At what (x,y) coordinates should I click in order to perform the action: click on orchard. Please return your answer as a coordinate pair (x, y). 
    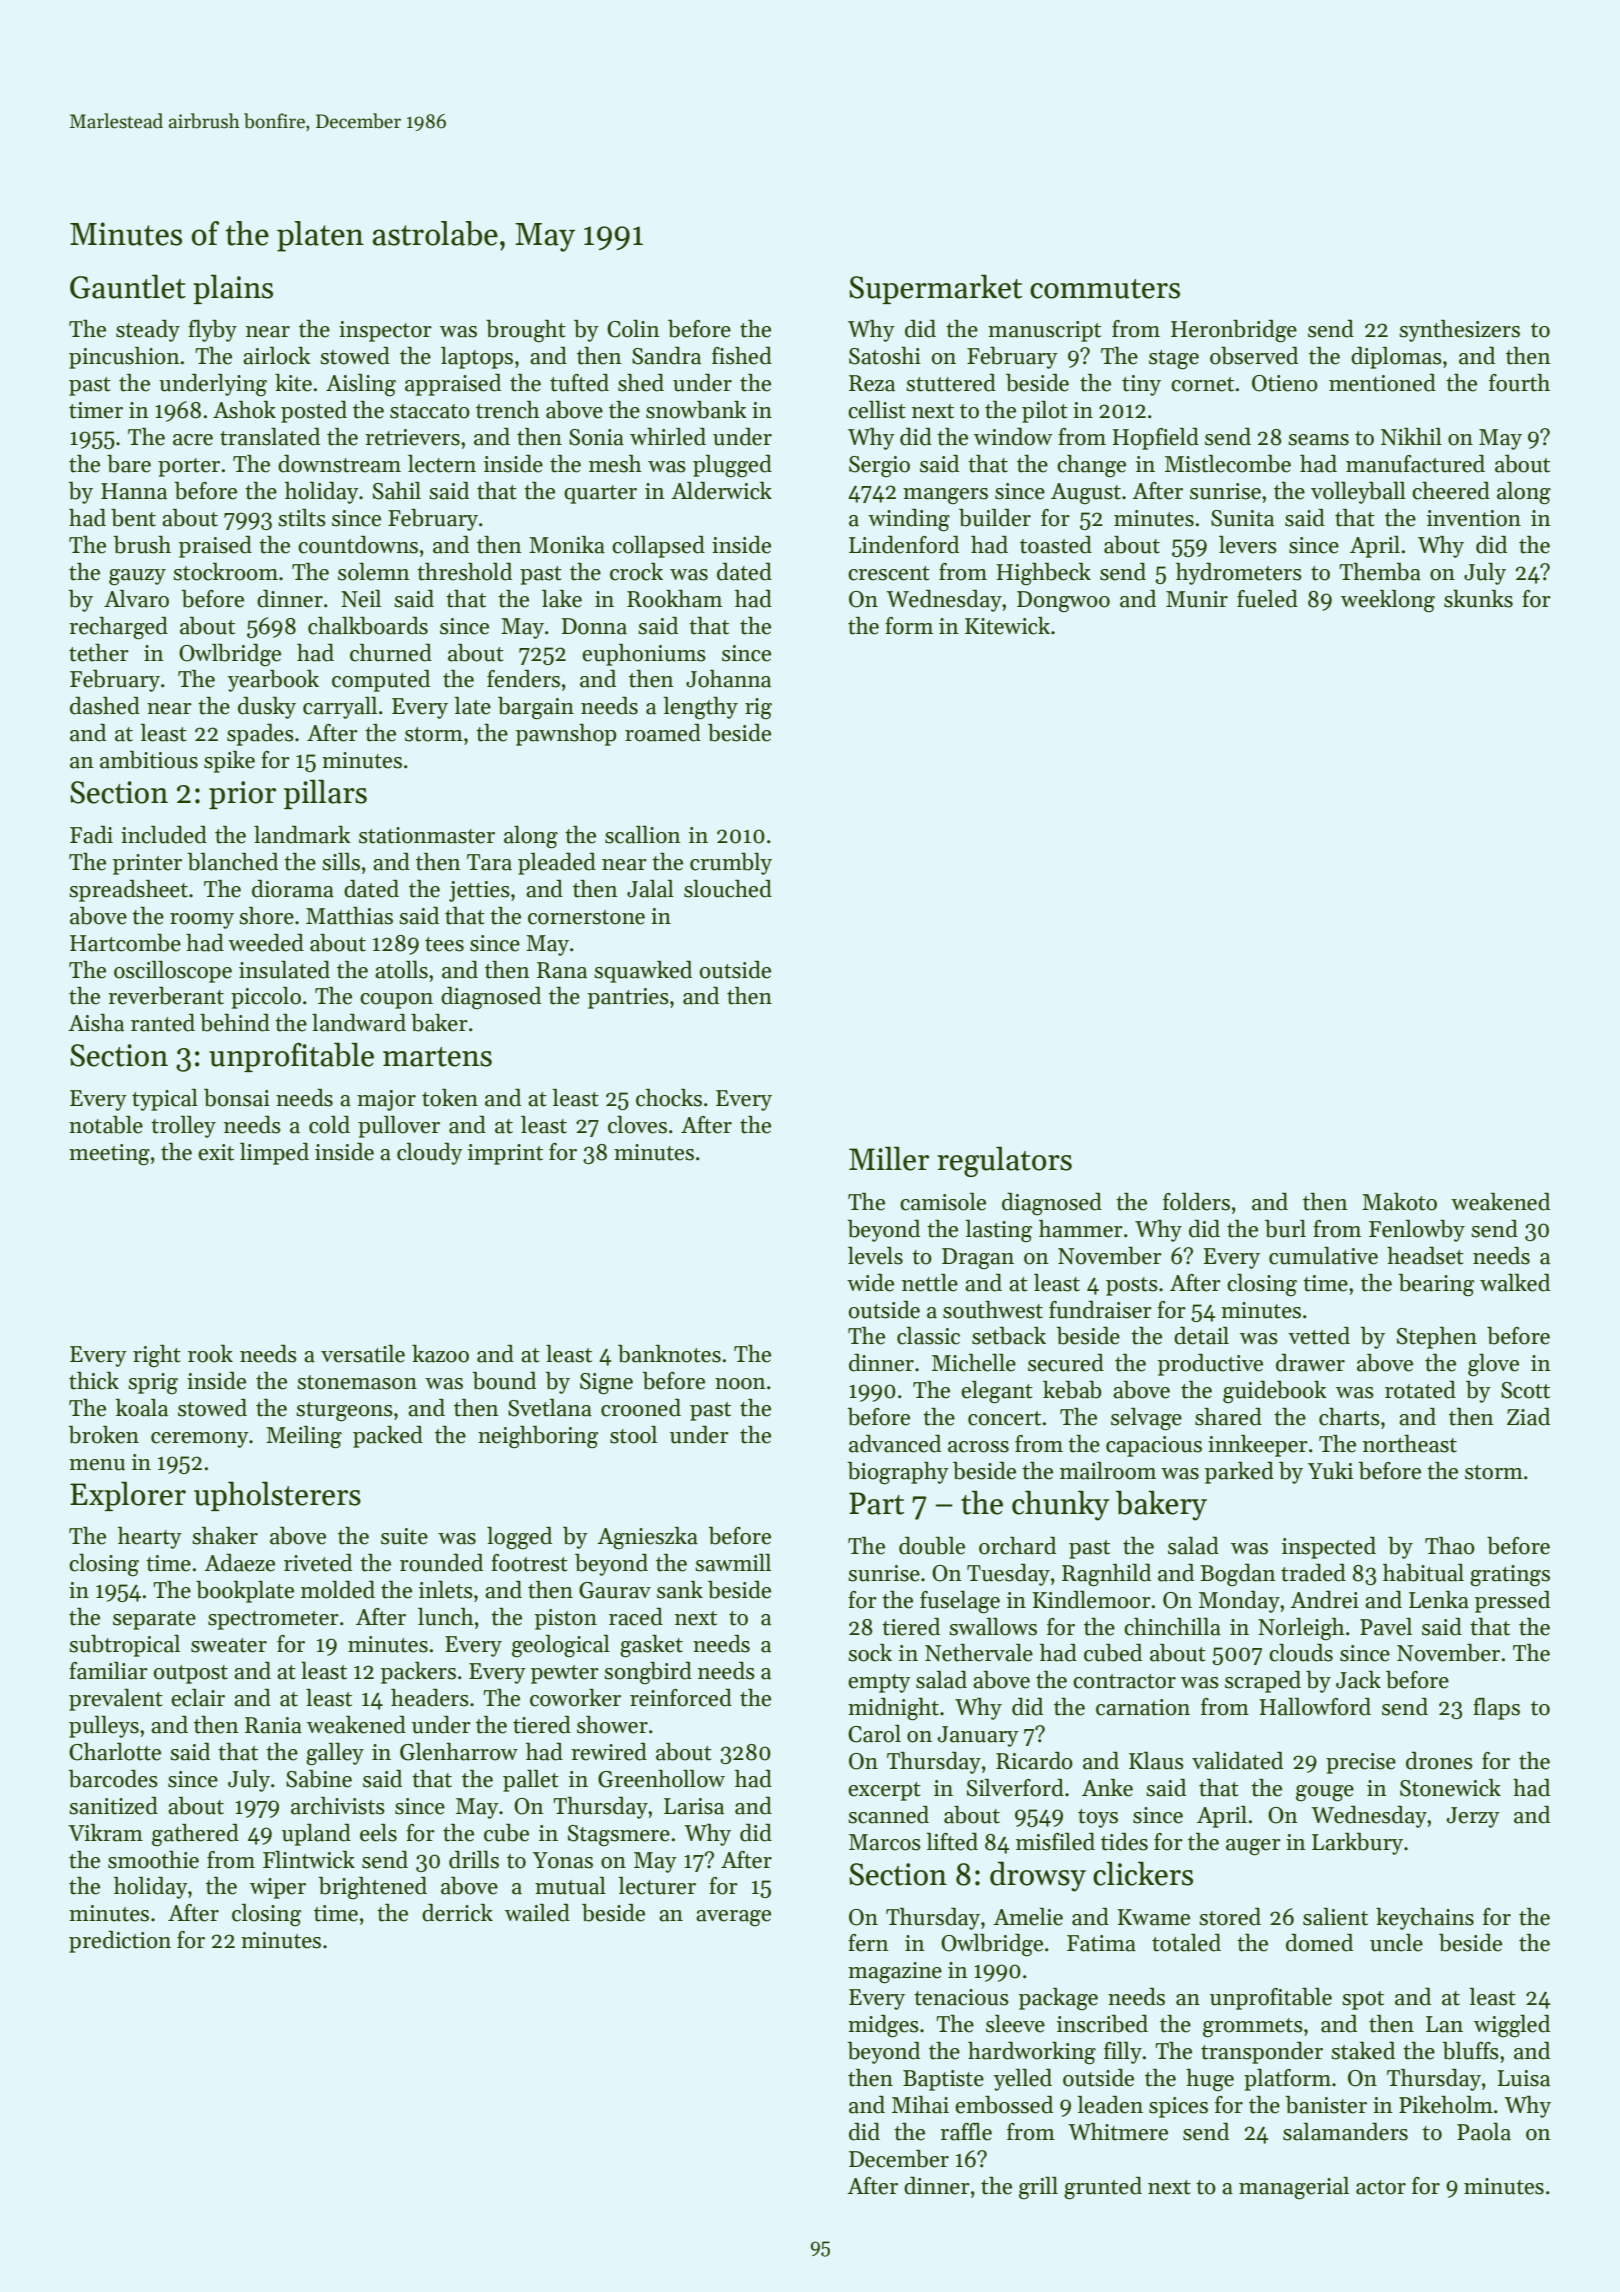
    Looking at the image, I should click on (1017, 1546).
